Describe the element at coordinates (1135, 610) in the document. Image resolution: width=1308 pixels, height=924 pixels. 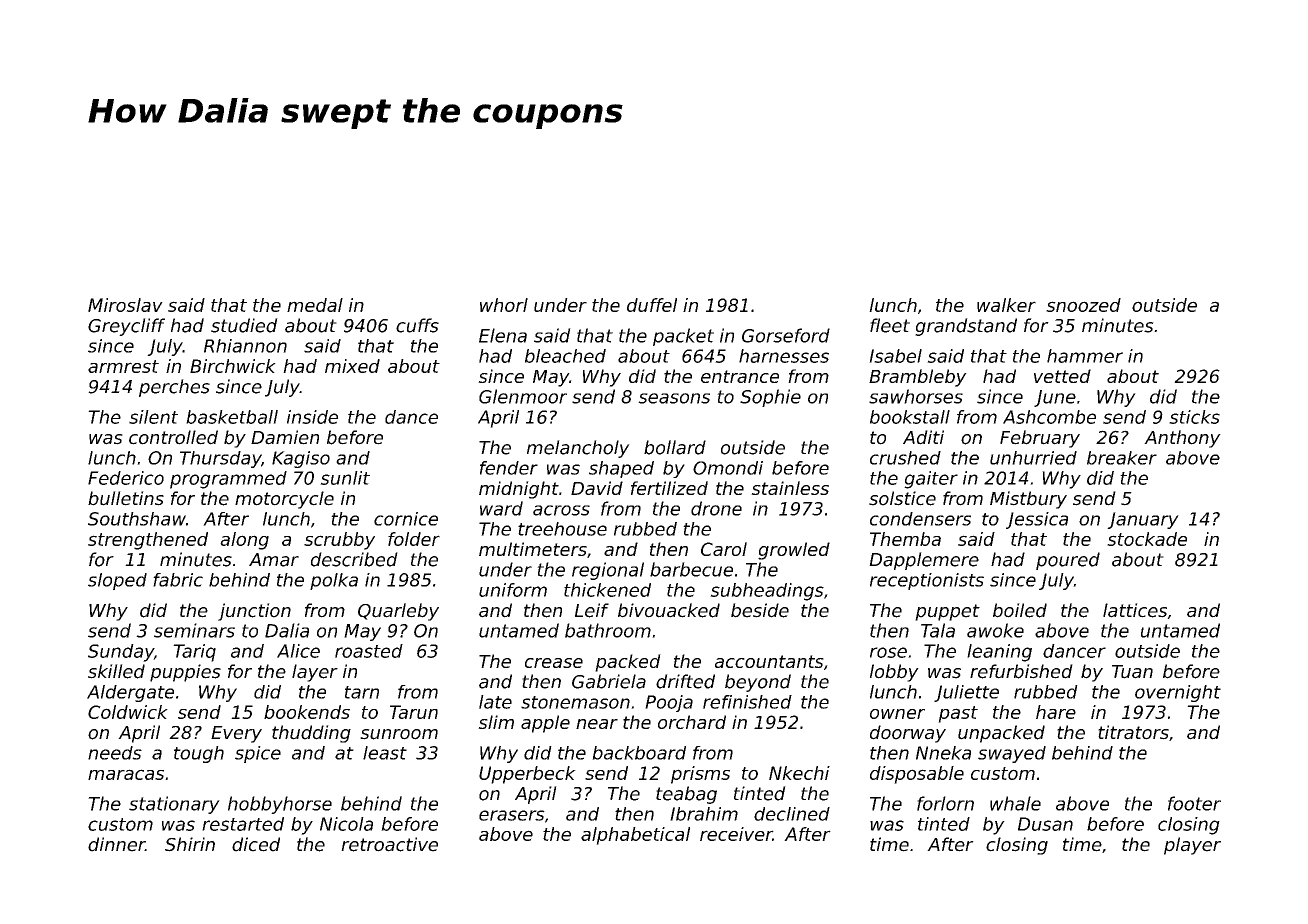
I see `lattices` at that location.
